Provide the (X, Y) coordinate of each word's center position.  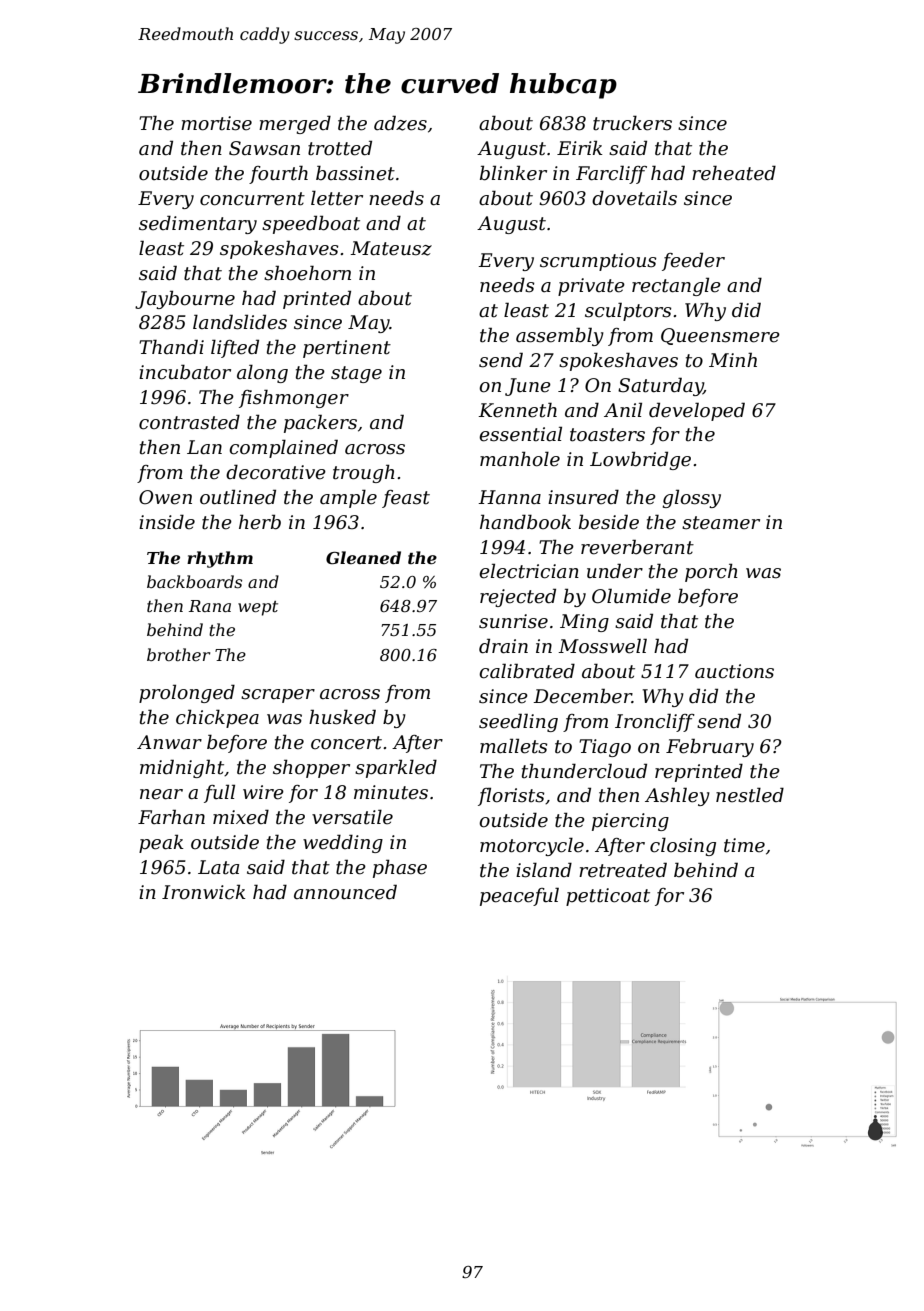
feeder (693, 261)
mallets (514, 746)
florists (511, 796)
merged (295, 124)
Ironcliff (655, 722)
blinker (513, 173)
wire (263, 792)
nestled (750, 795)
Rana (210, 606)
